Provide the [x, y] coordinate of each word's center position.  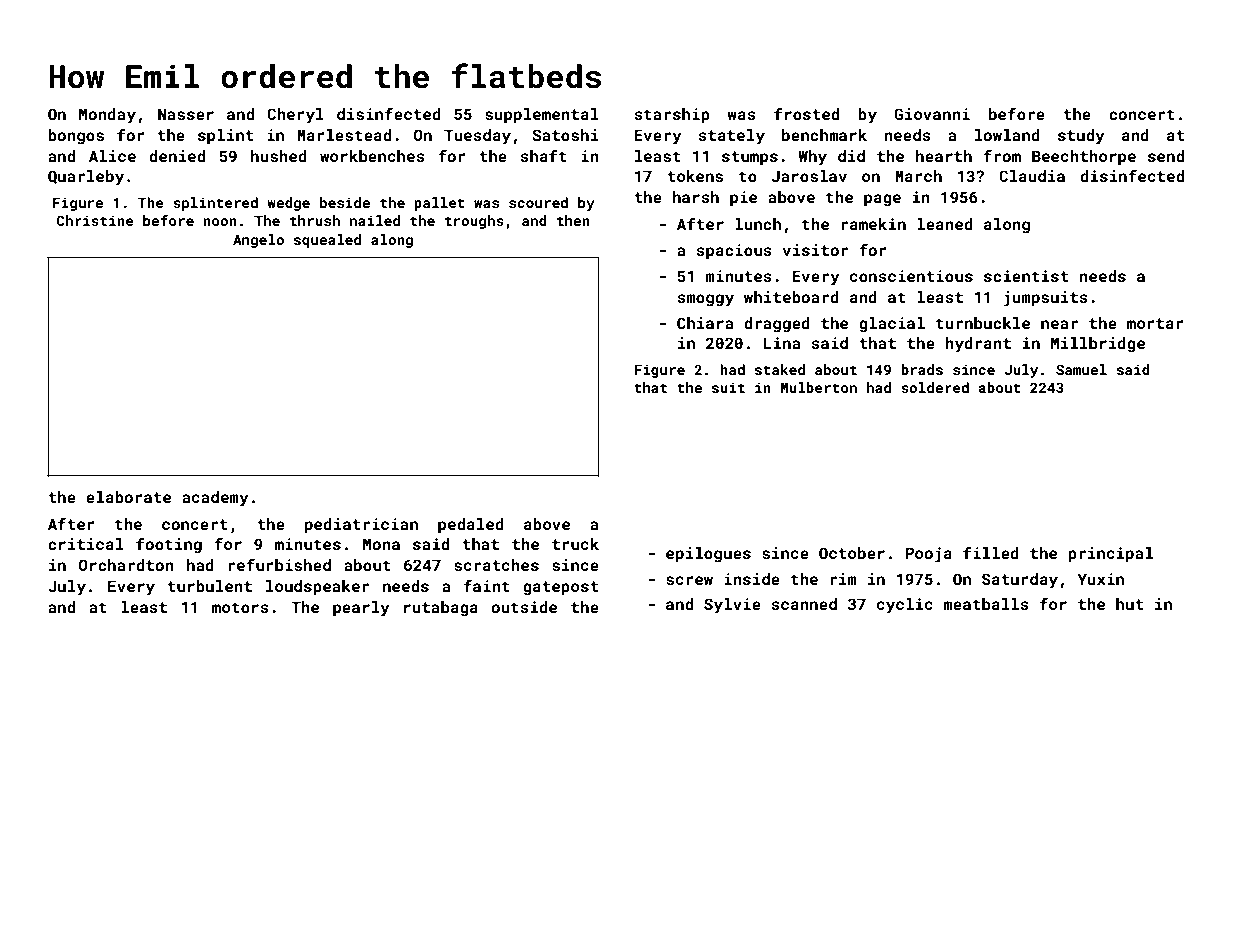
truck [575, 544]
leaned [945, 224]
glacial [892, 325]
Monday [107, 116]
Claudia [1032, 176]
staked [780, 369]
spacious [734, 252]
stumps [750, 158]
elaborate [128, 497]
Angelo [258, 241]
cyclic [905, 606]
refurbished [279, 564]
